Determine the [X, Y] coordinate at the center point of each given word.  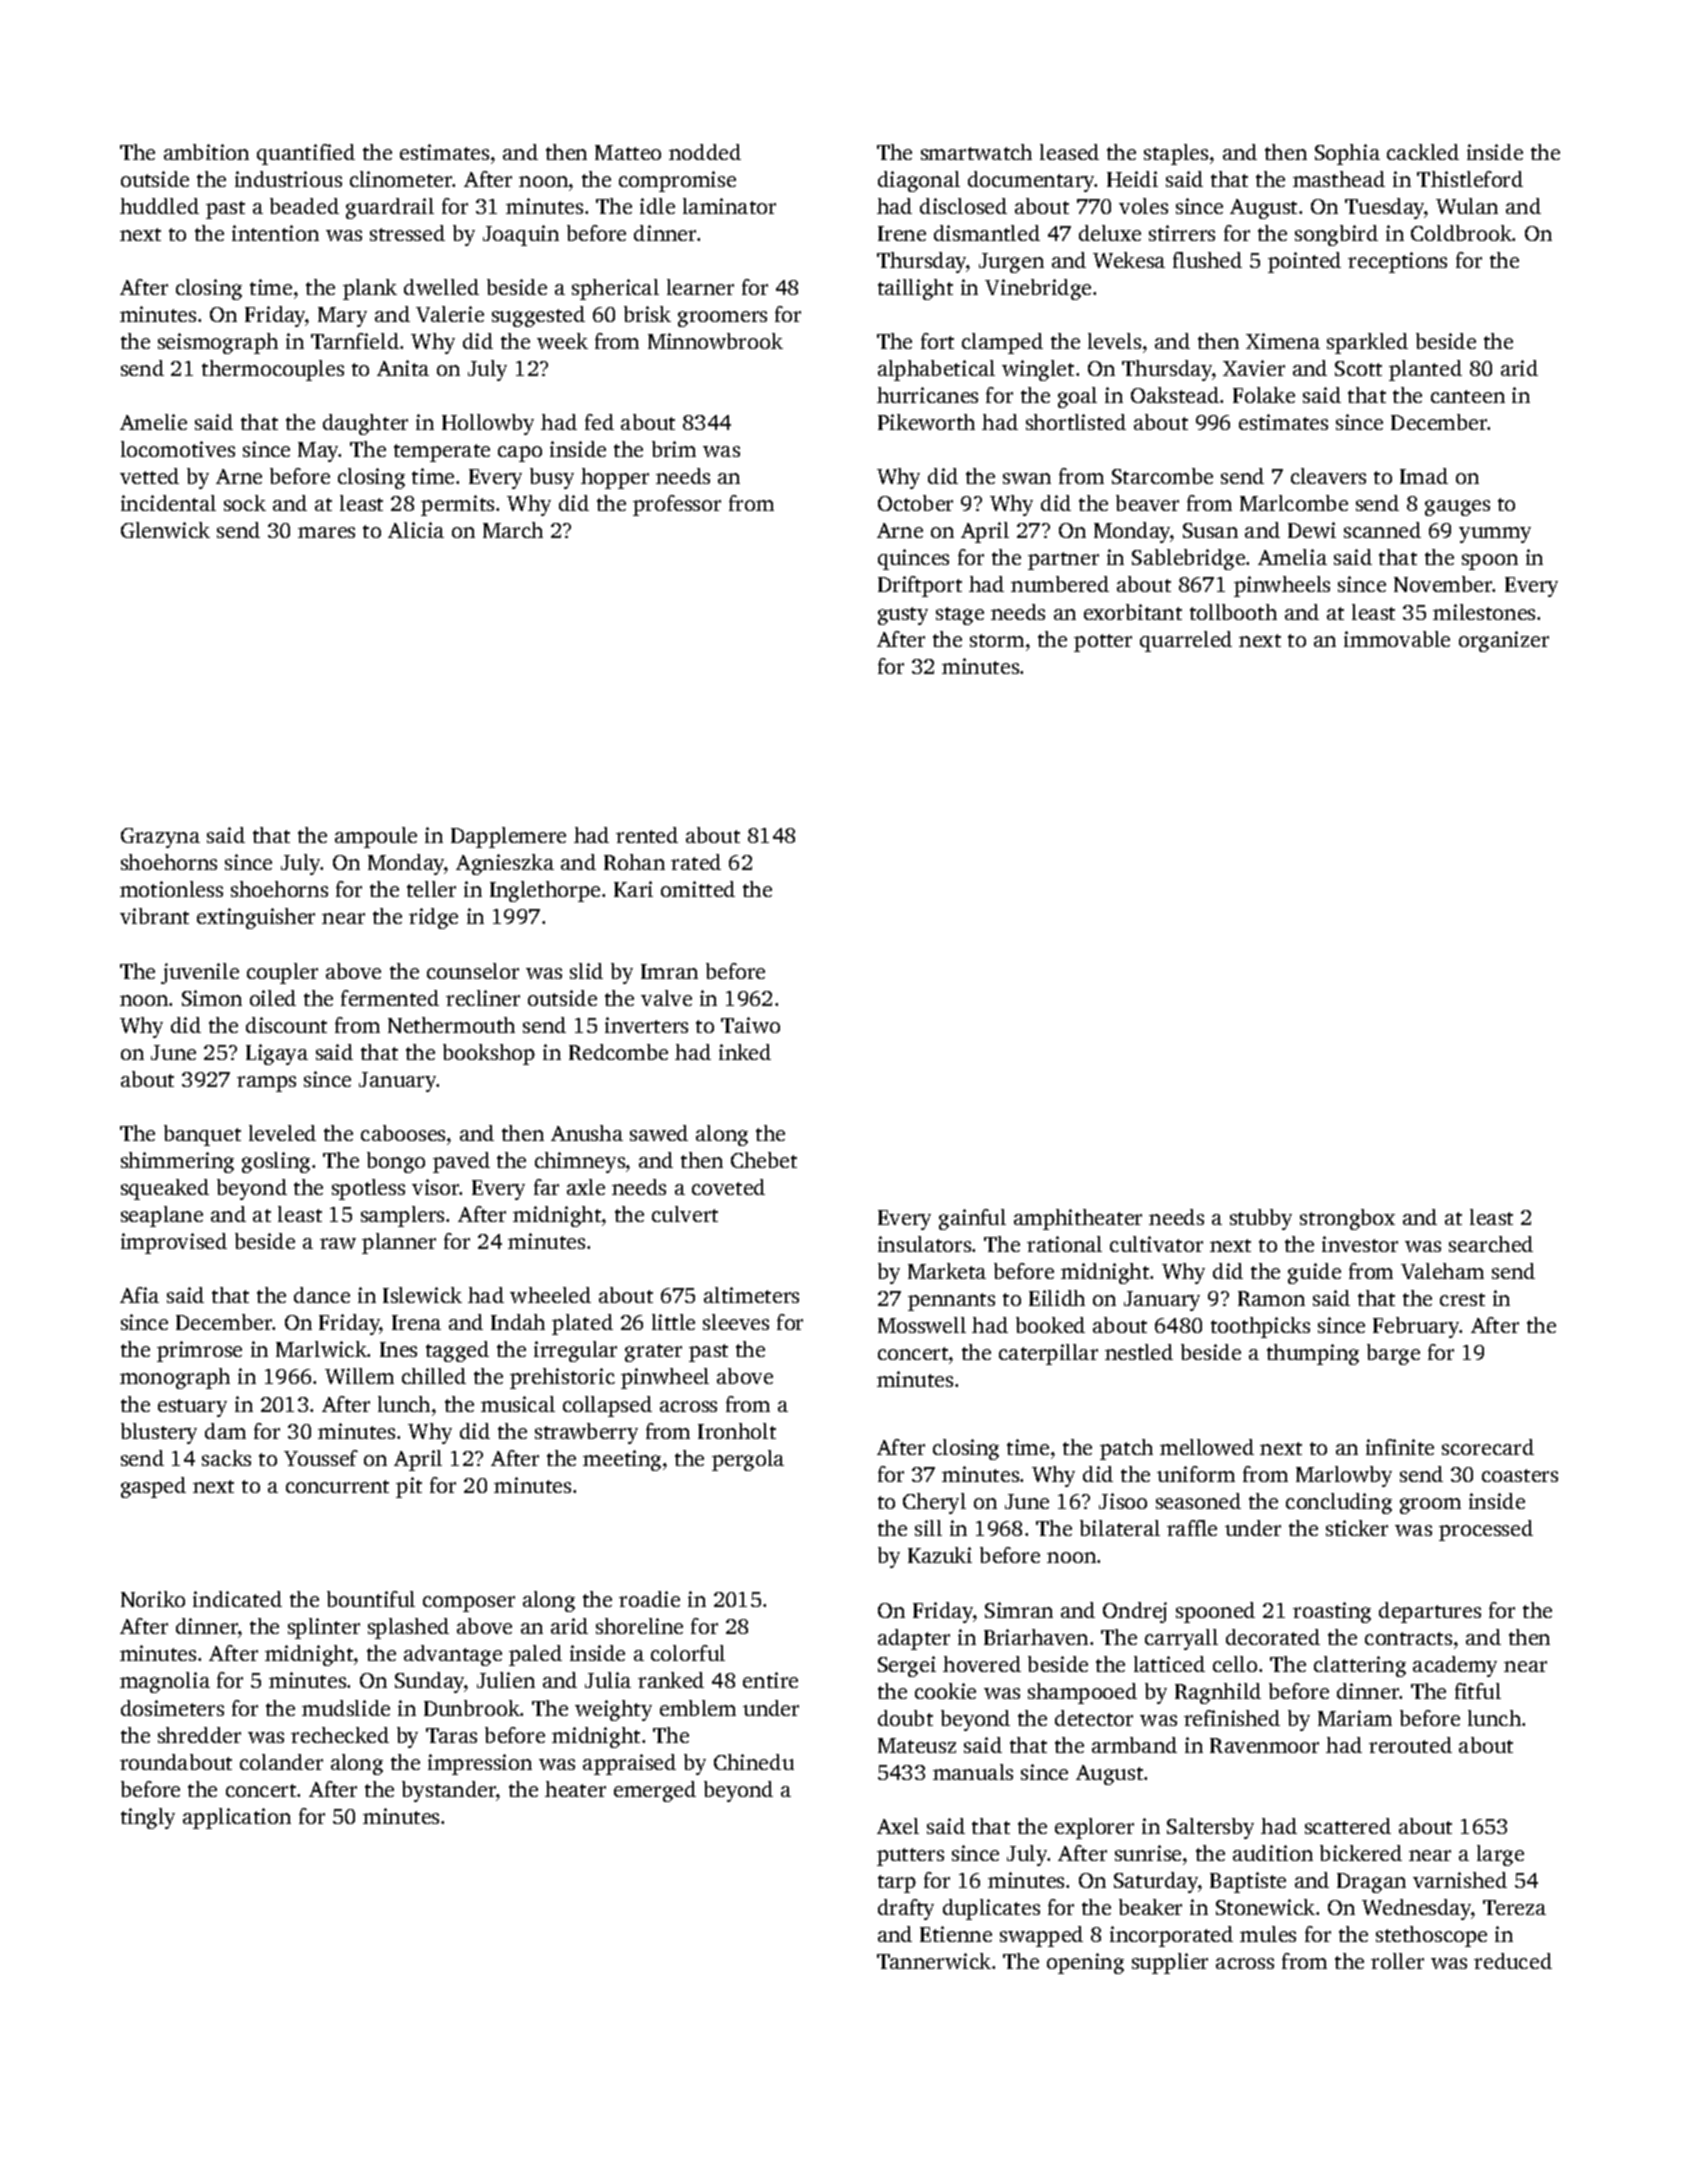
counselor [473, 971]
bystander [449, 1791]
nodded [705, 152]
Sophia [1347, 154]
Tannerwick [934, 1961]
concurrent [337, 1486]
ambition [206, 152]
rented [647, 835]
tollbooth [1233, 612]
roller [1397, 1961]
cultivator [1156, 1244]
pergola [748, 1460]
